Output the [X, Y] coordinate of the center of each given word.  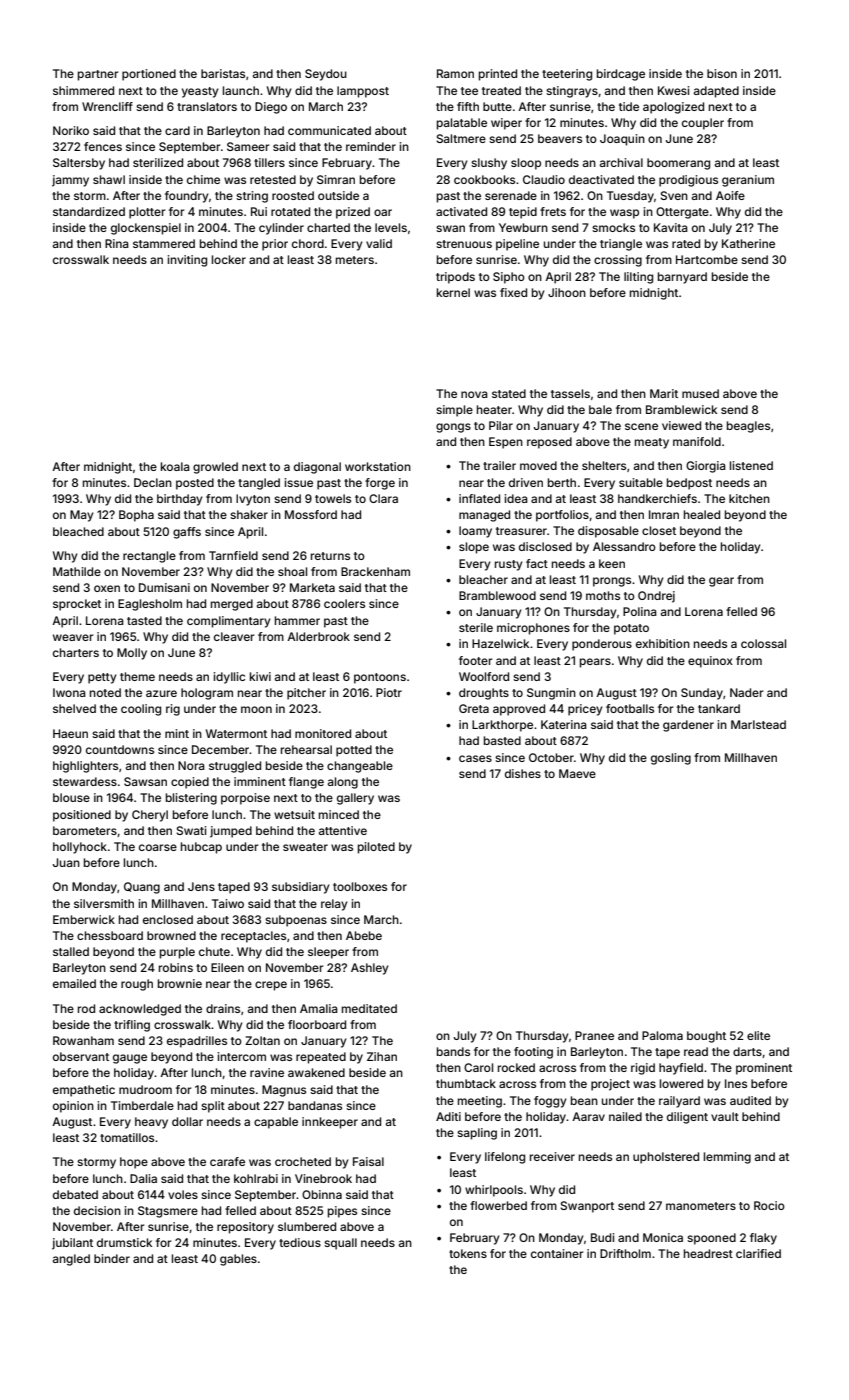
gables [238, 1260]
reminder [371, 146]
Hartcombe [707, 259]
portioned [149, 75]
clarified [758, 1253]
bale [600, 409]
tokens [468, 1253]
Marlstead [758, 724]
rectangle [149, 557]
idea [516, 498]
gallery [355, 799]
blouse [71, 797]
